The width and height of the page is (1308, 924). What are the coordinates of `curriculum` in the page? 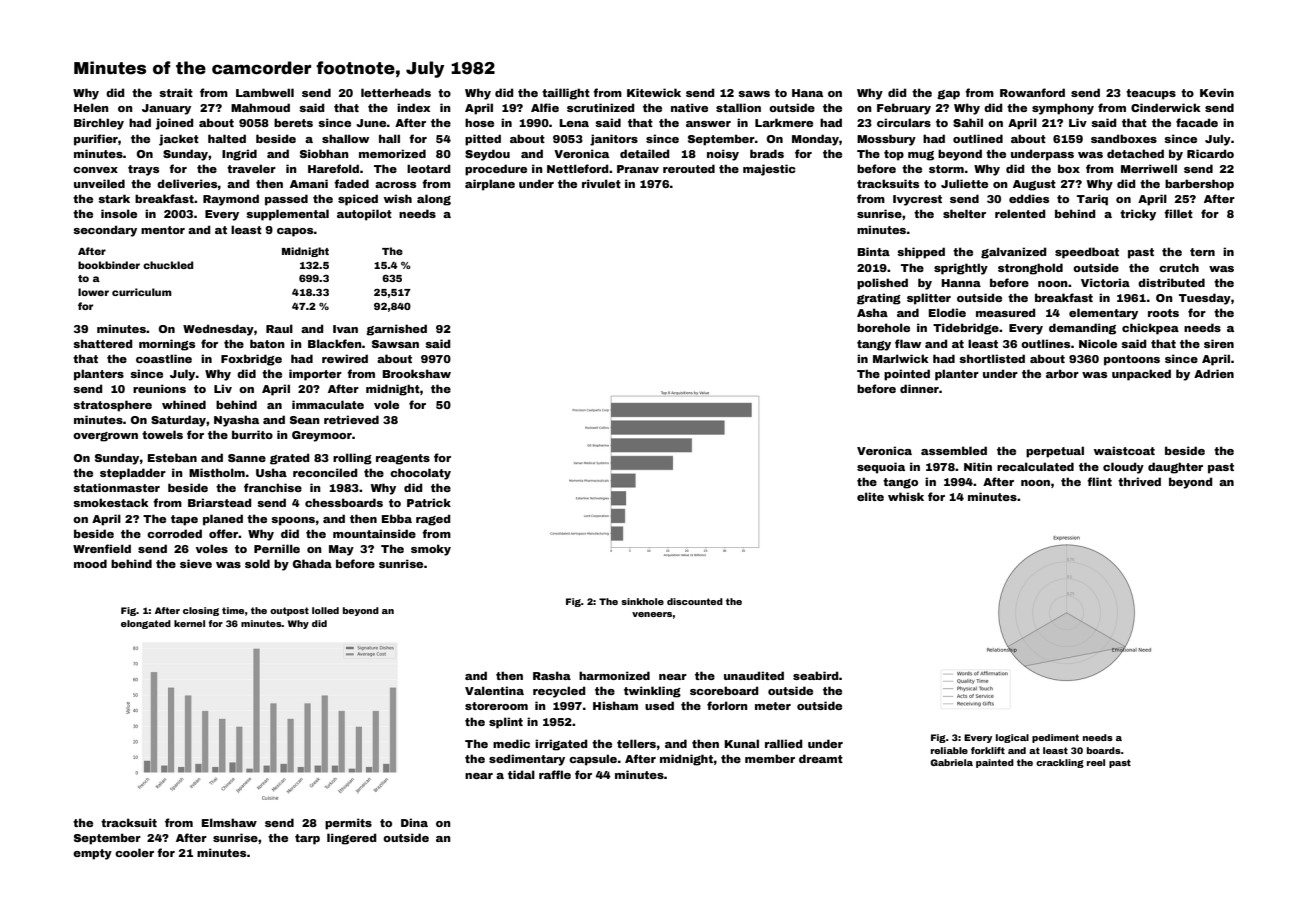 It's located at (142, 292).
